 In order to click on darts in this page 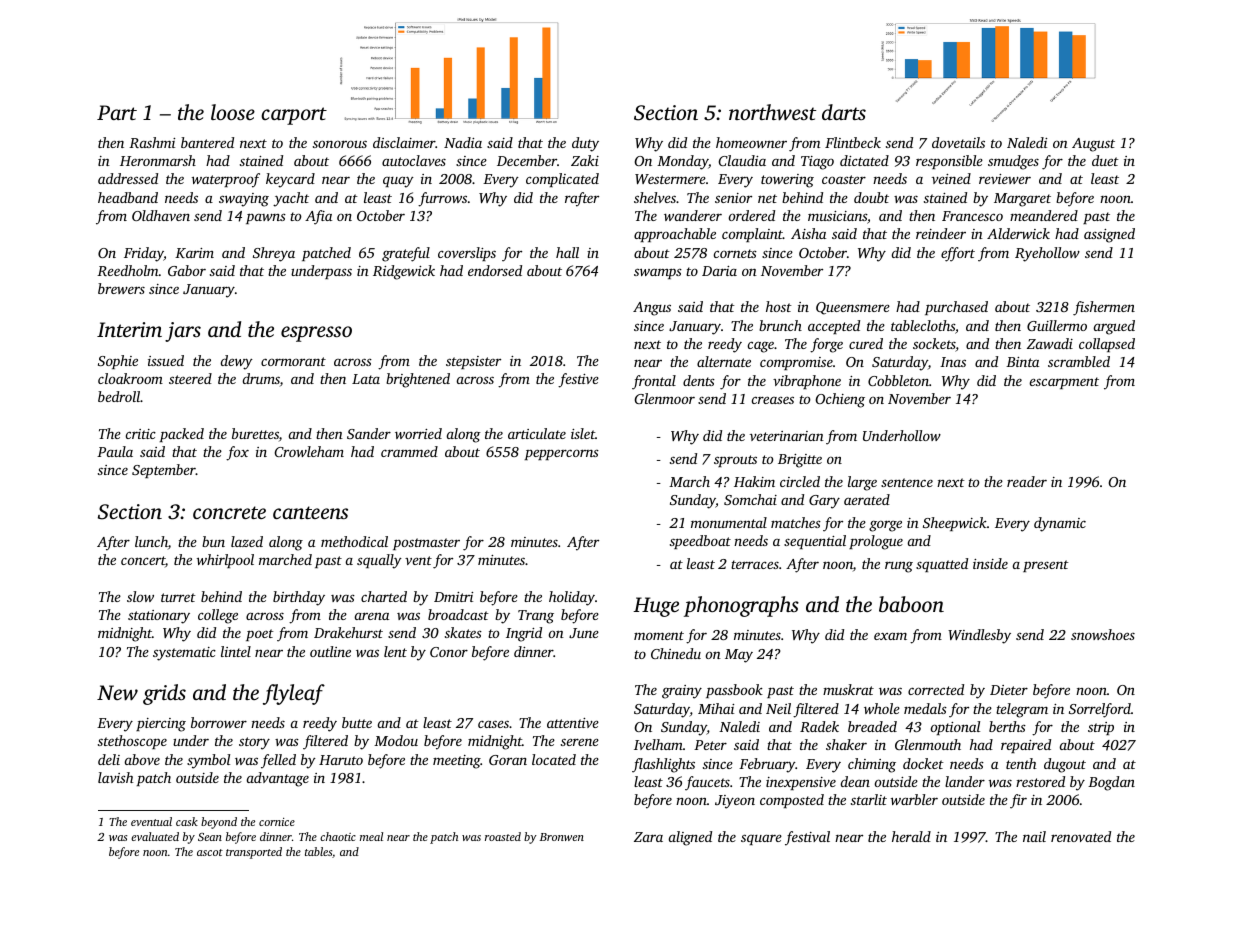, I will do `click(844, 112)`.
